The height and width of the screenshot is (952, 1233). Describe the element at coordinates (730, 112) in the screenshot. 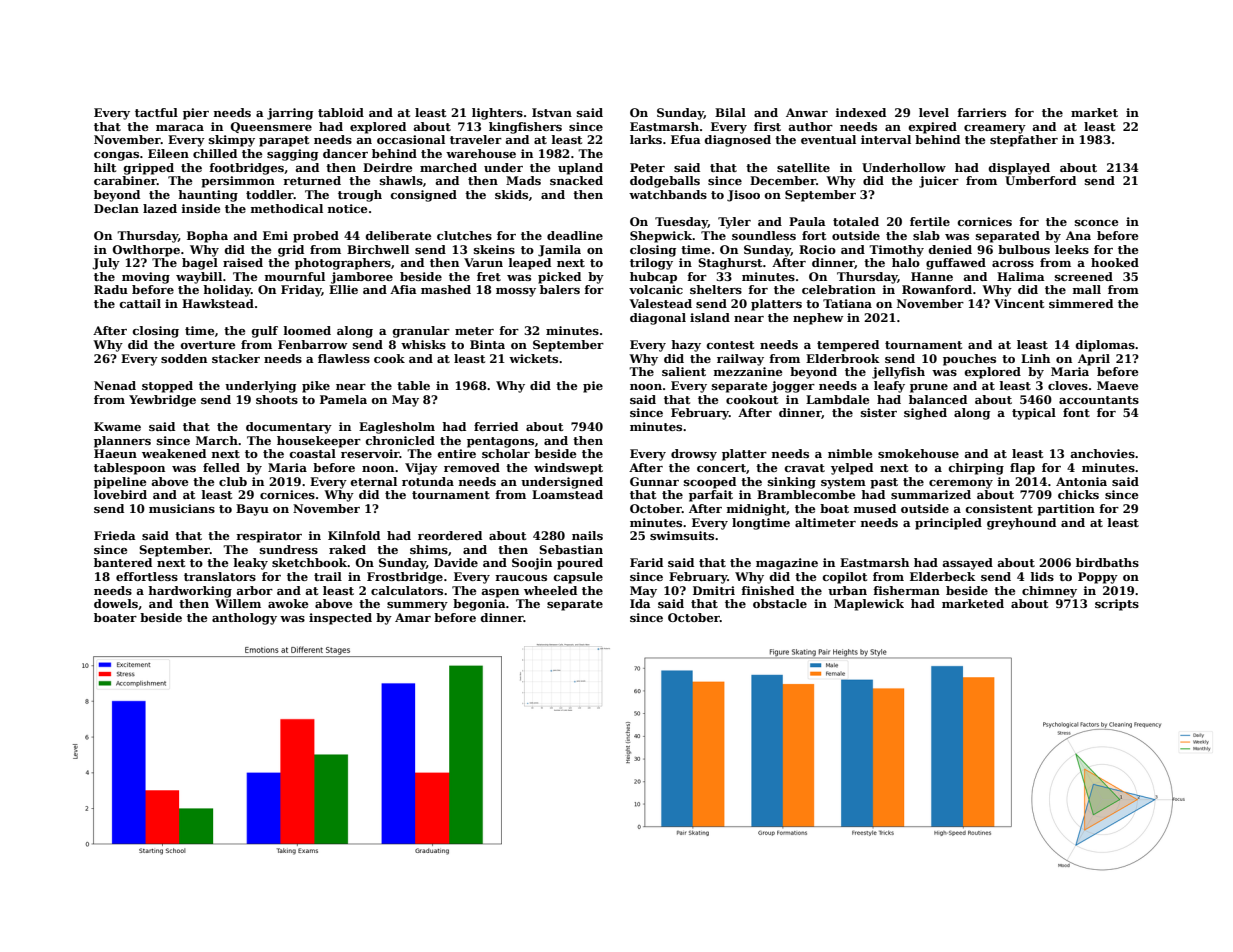

I see `Bilal` at that location.
